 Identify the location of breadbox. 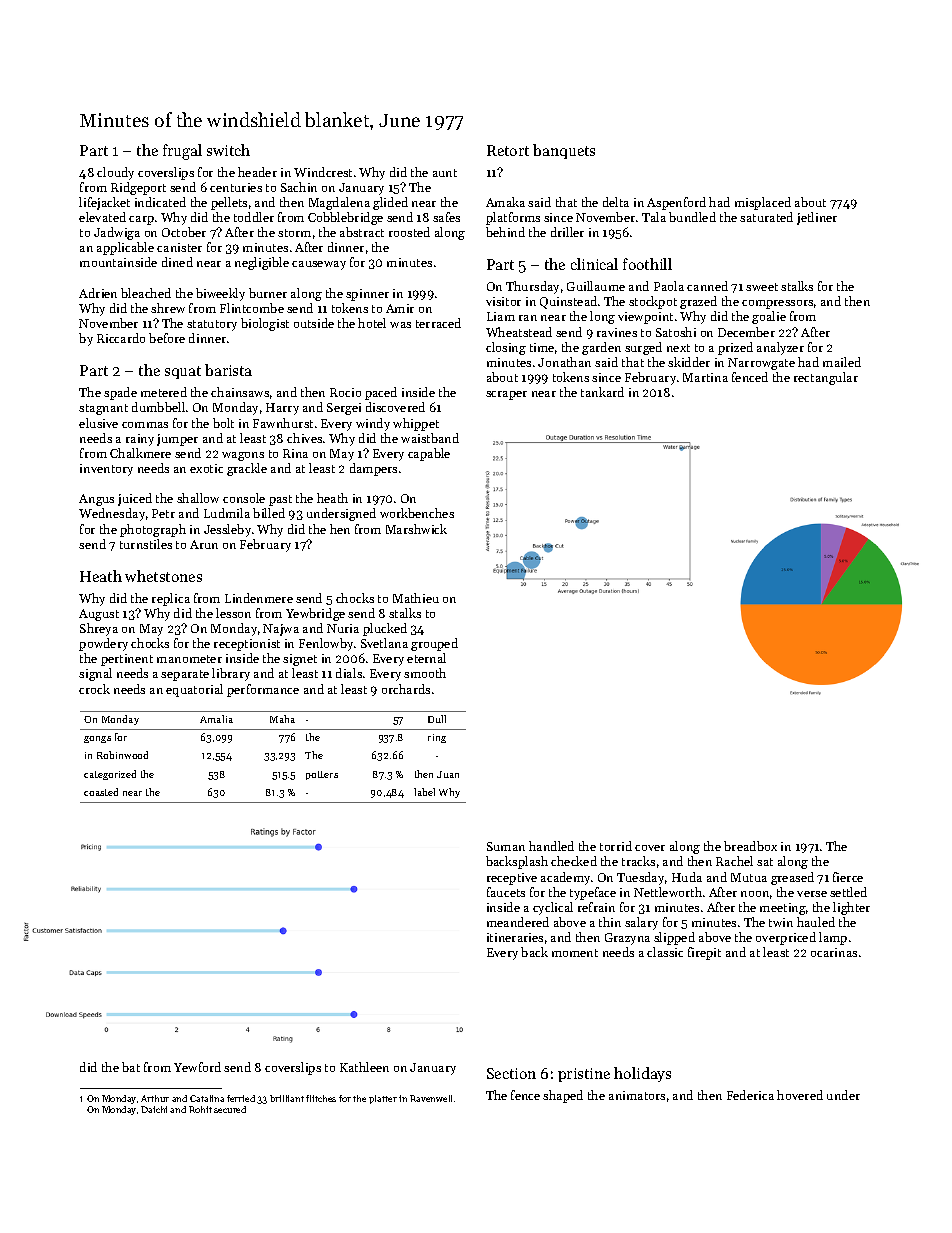
(750, 846).
